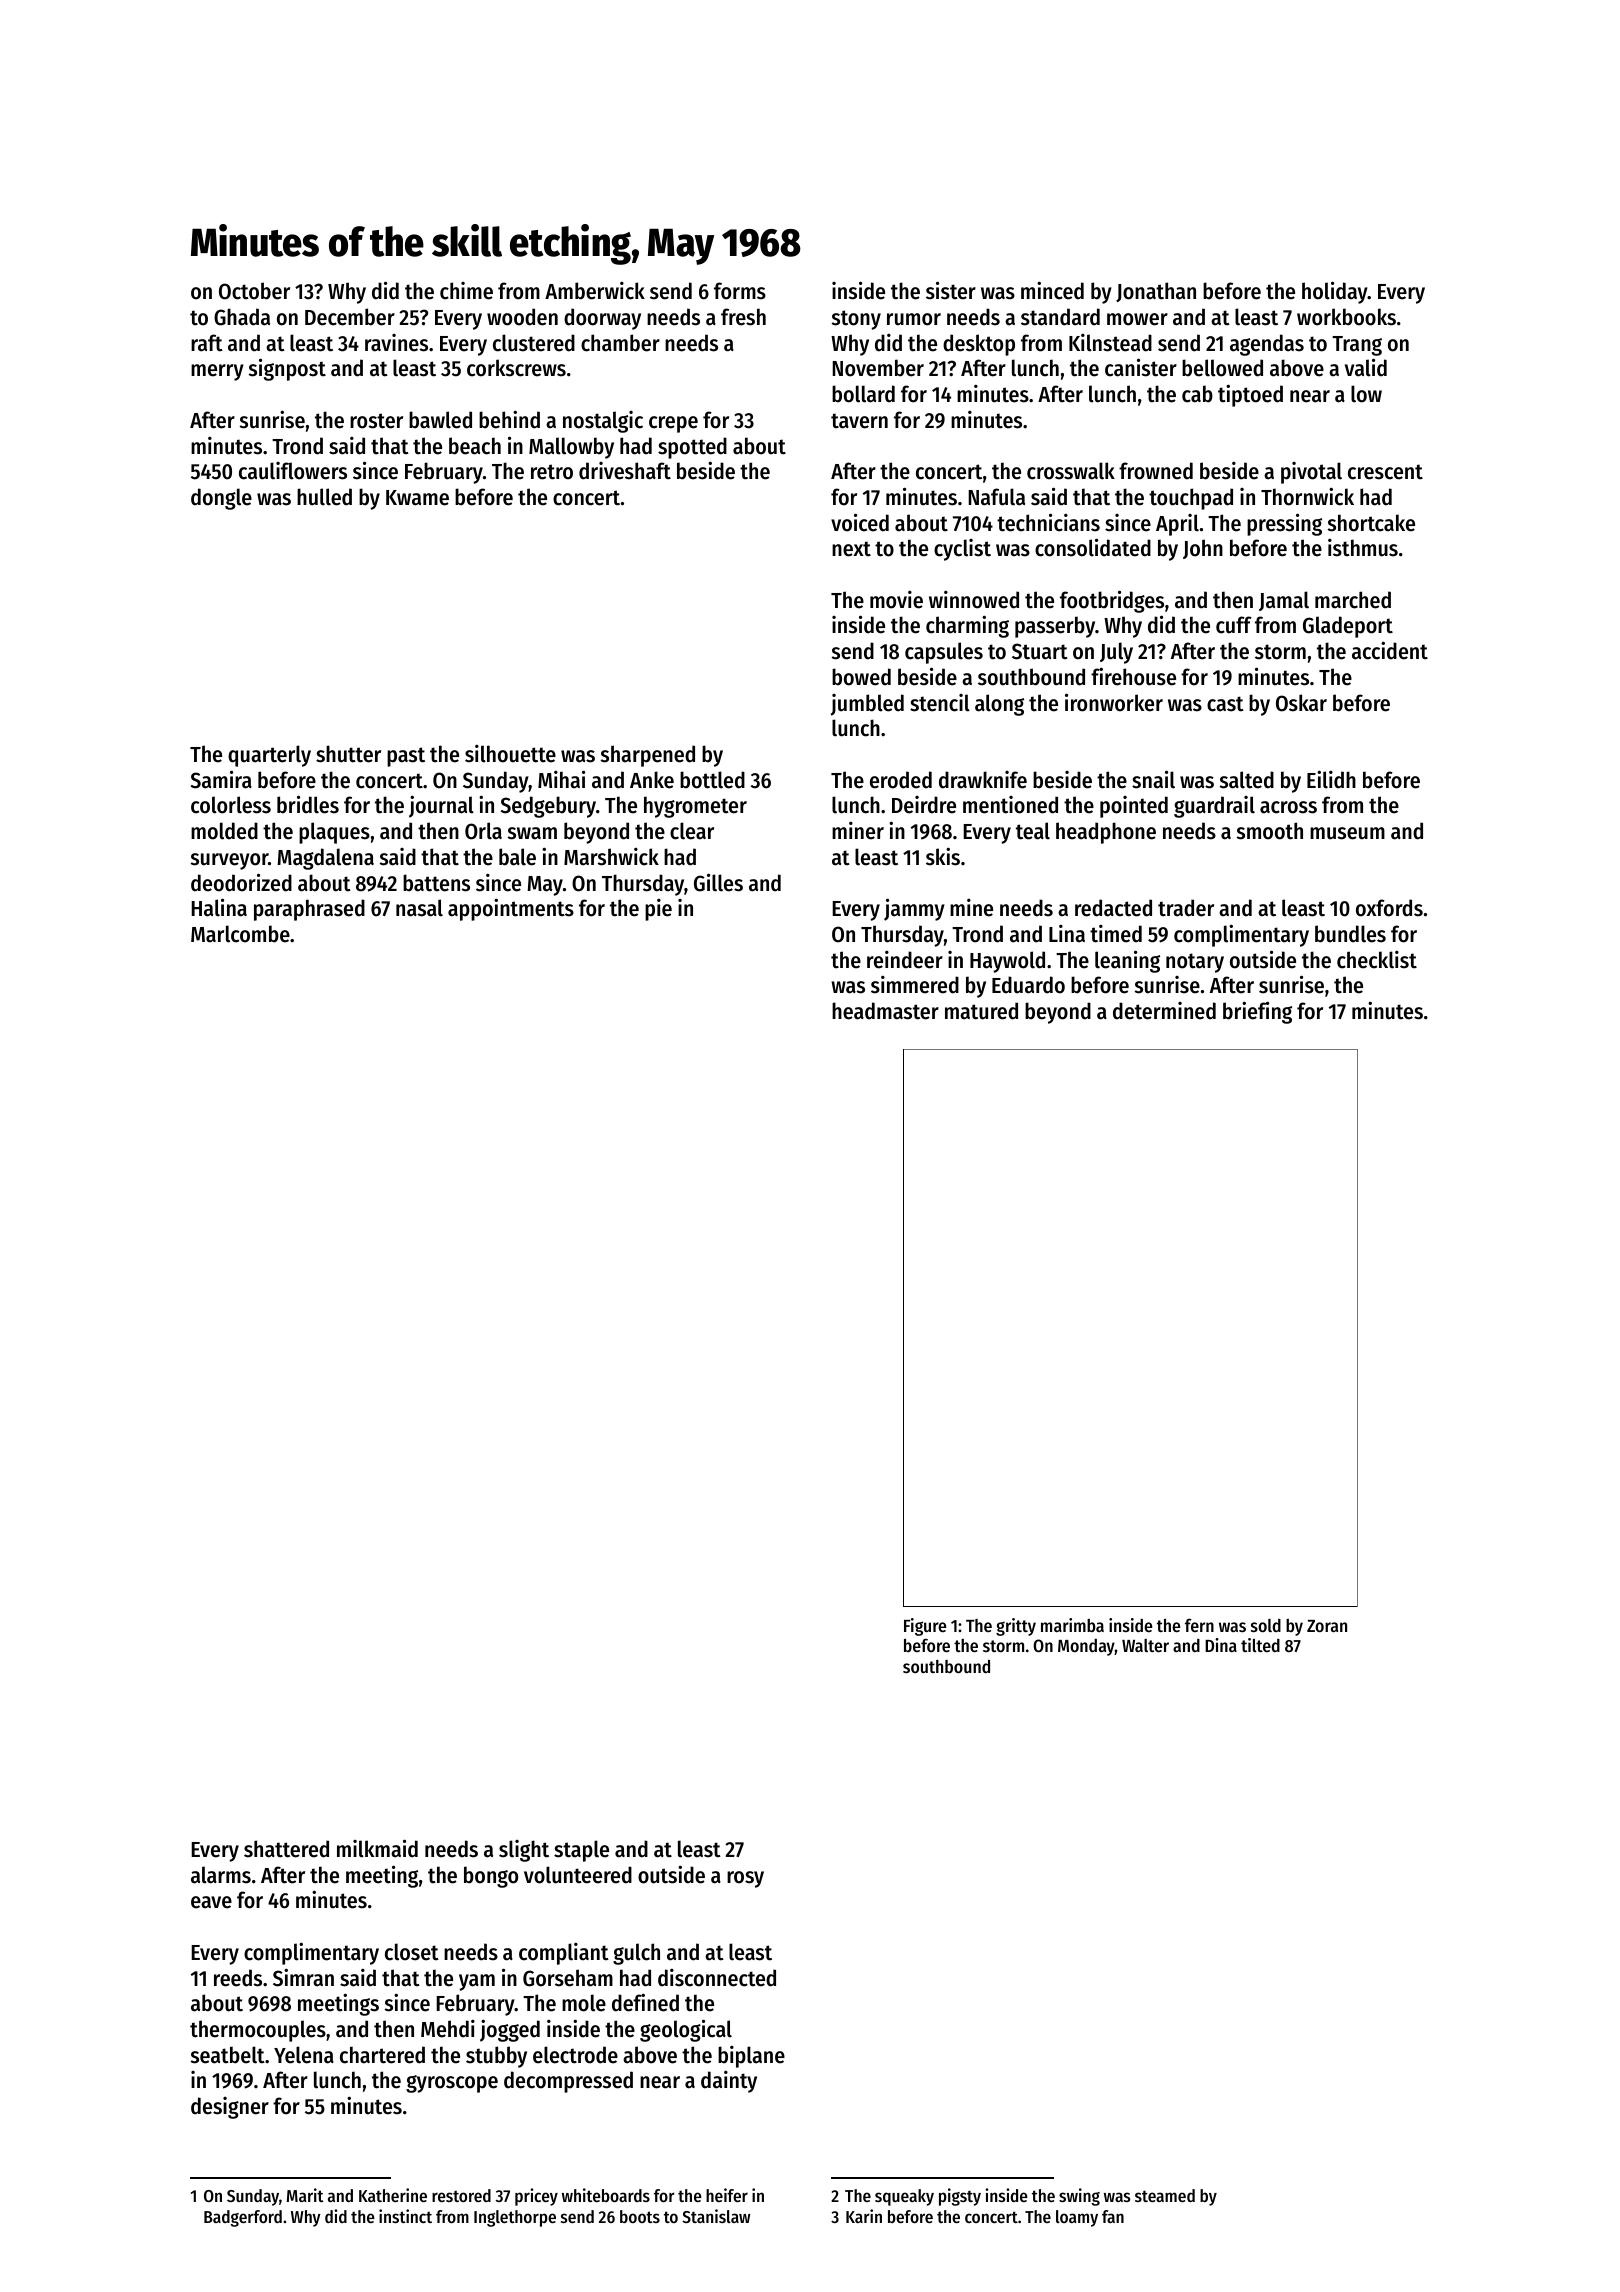 The width and height of the page is (1620, 2292). What do you see at coordinates (1165, 2195) in the page?
I see `steamed` at bounding box center [1165, 2195].
